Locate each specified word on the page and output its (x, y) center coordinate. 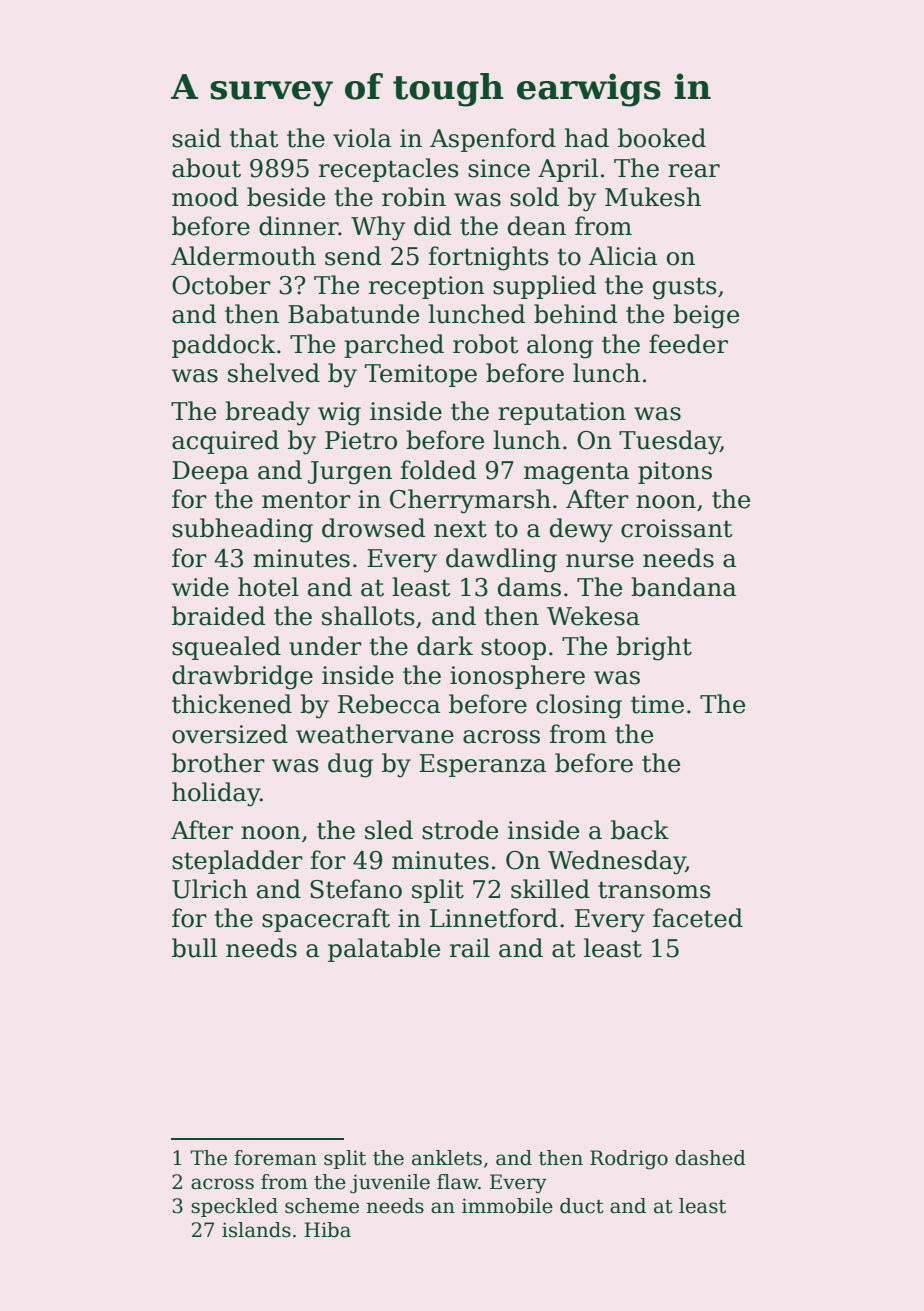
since (499, 168)
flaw (458, 1182)
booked (662, 138)
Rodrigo (629, 1160)
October (221, 285)
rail (470, 948)
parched (394, 346)
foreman (275, 1158)
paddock (224, 346)
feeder (688, 344)
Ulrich (210, 889)
